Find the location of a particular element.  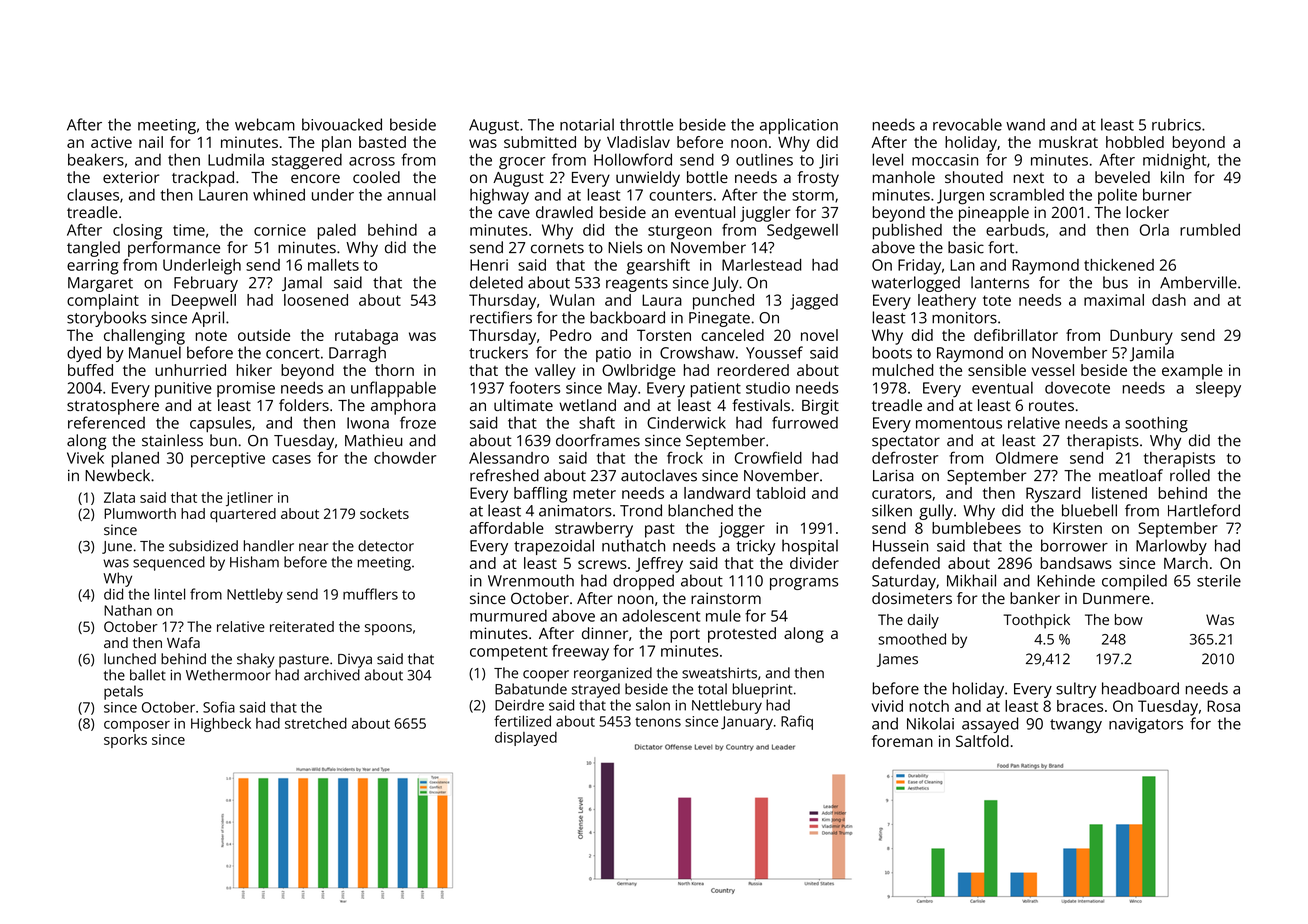

Jamila is located at coordinates (1152, 354).
